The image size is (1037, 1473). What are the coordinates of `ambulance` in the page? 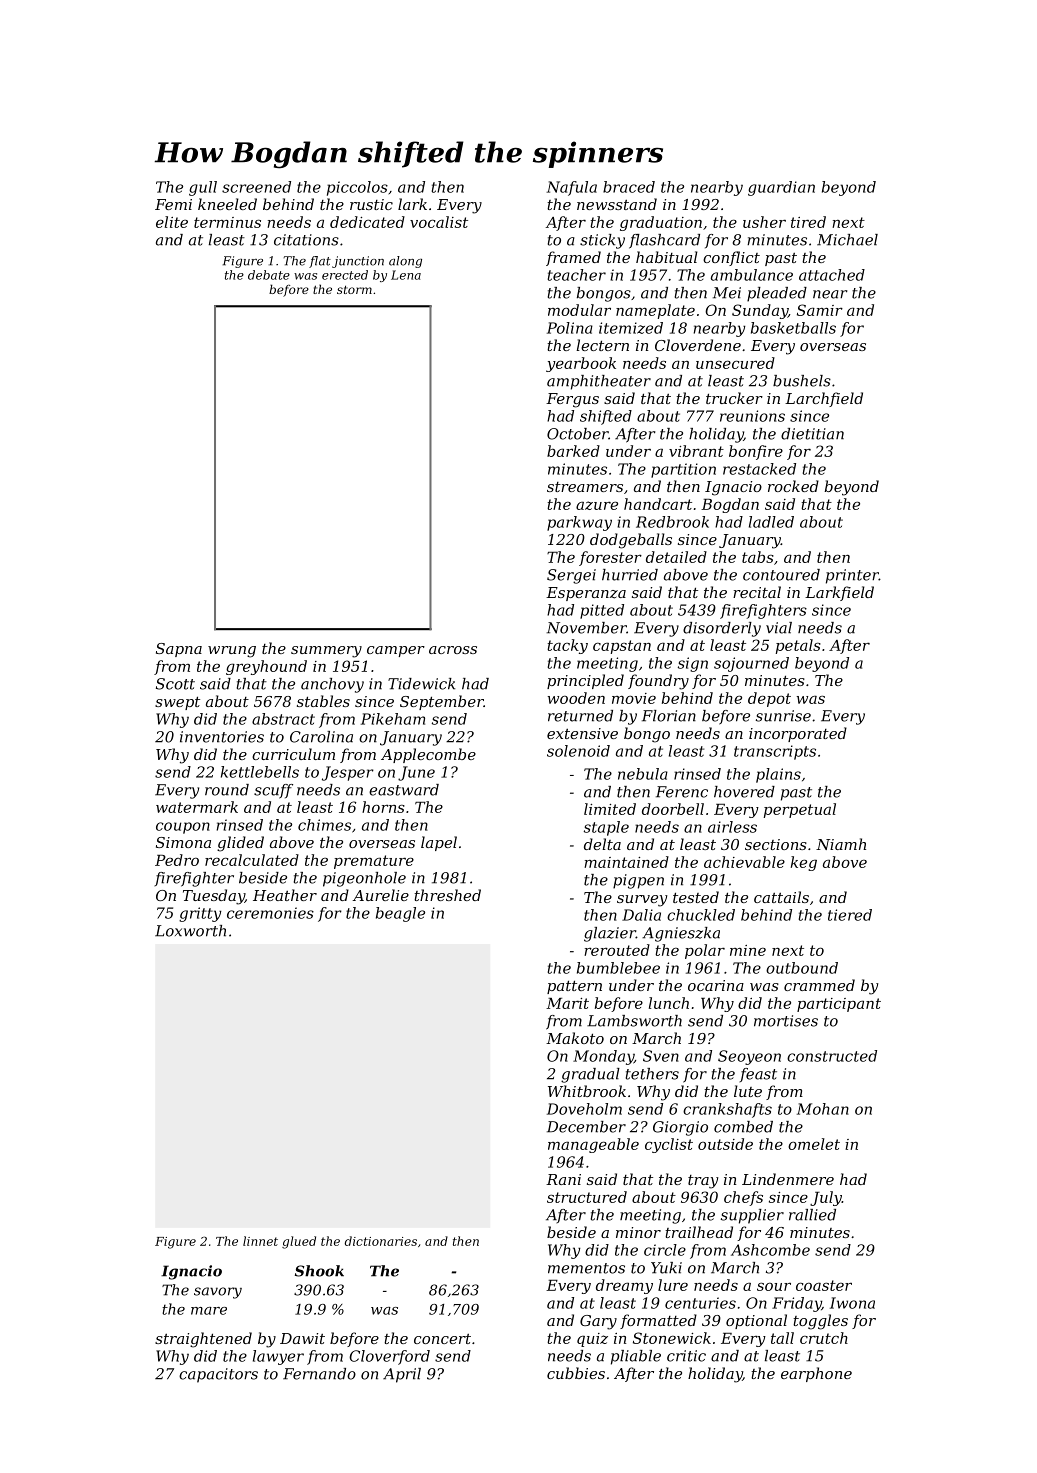 It's located at (752, 275).
